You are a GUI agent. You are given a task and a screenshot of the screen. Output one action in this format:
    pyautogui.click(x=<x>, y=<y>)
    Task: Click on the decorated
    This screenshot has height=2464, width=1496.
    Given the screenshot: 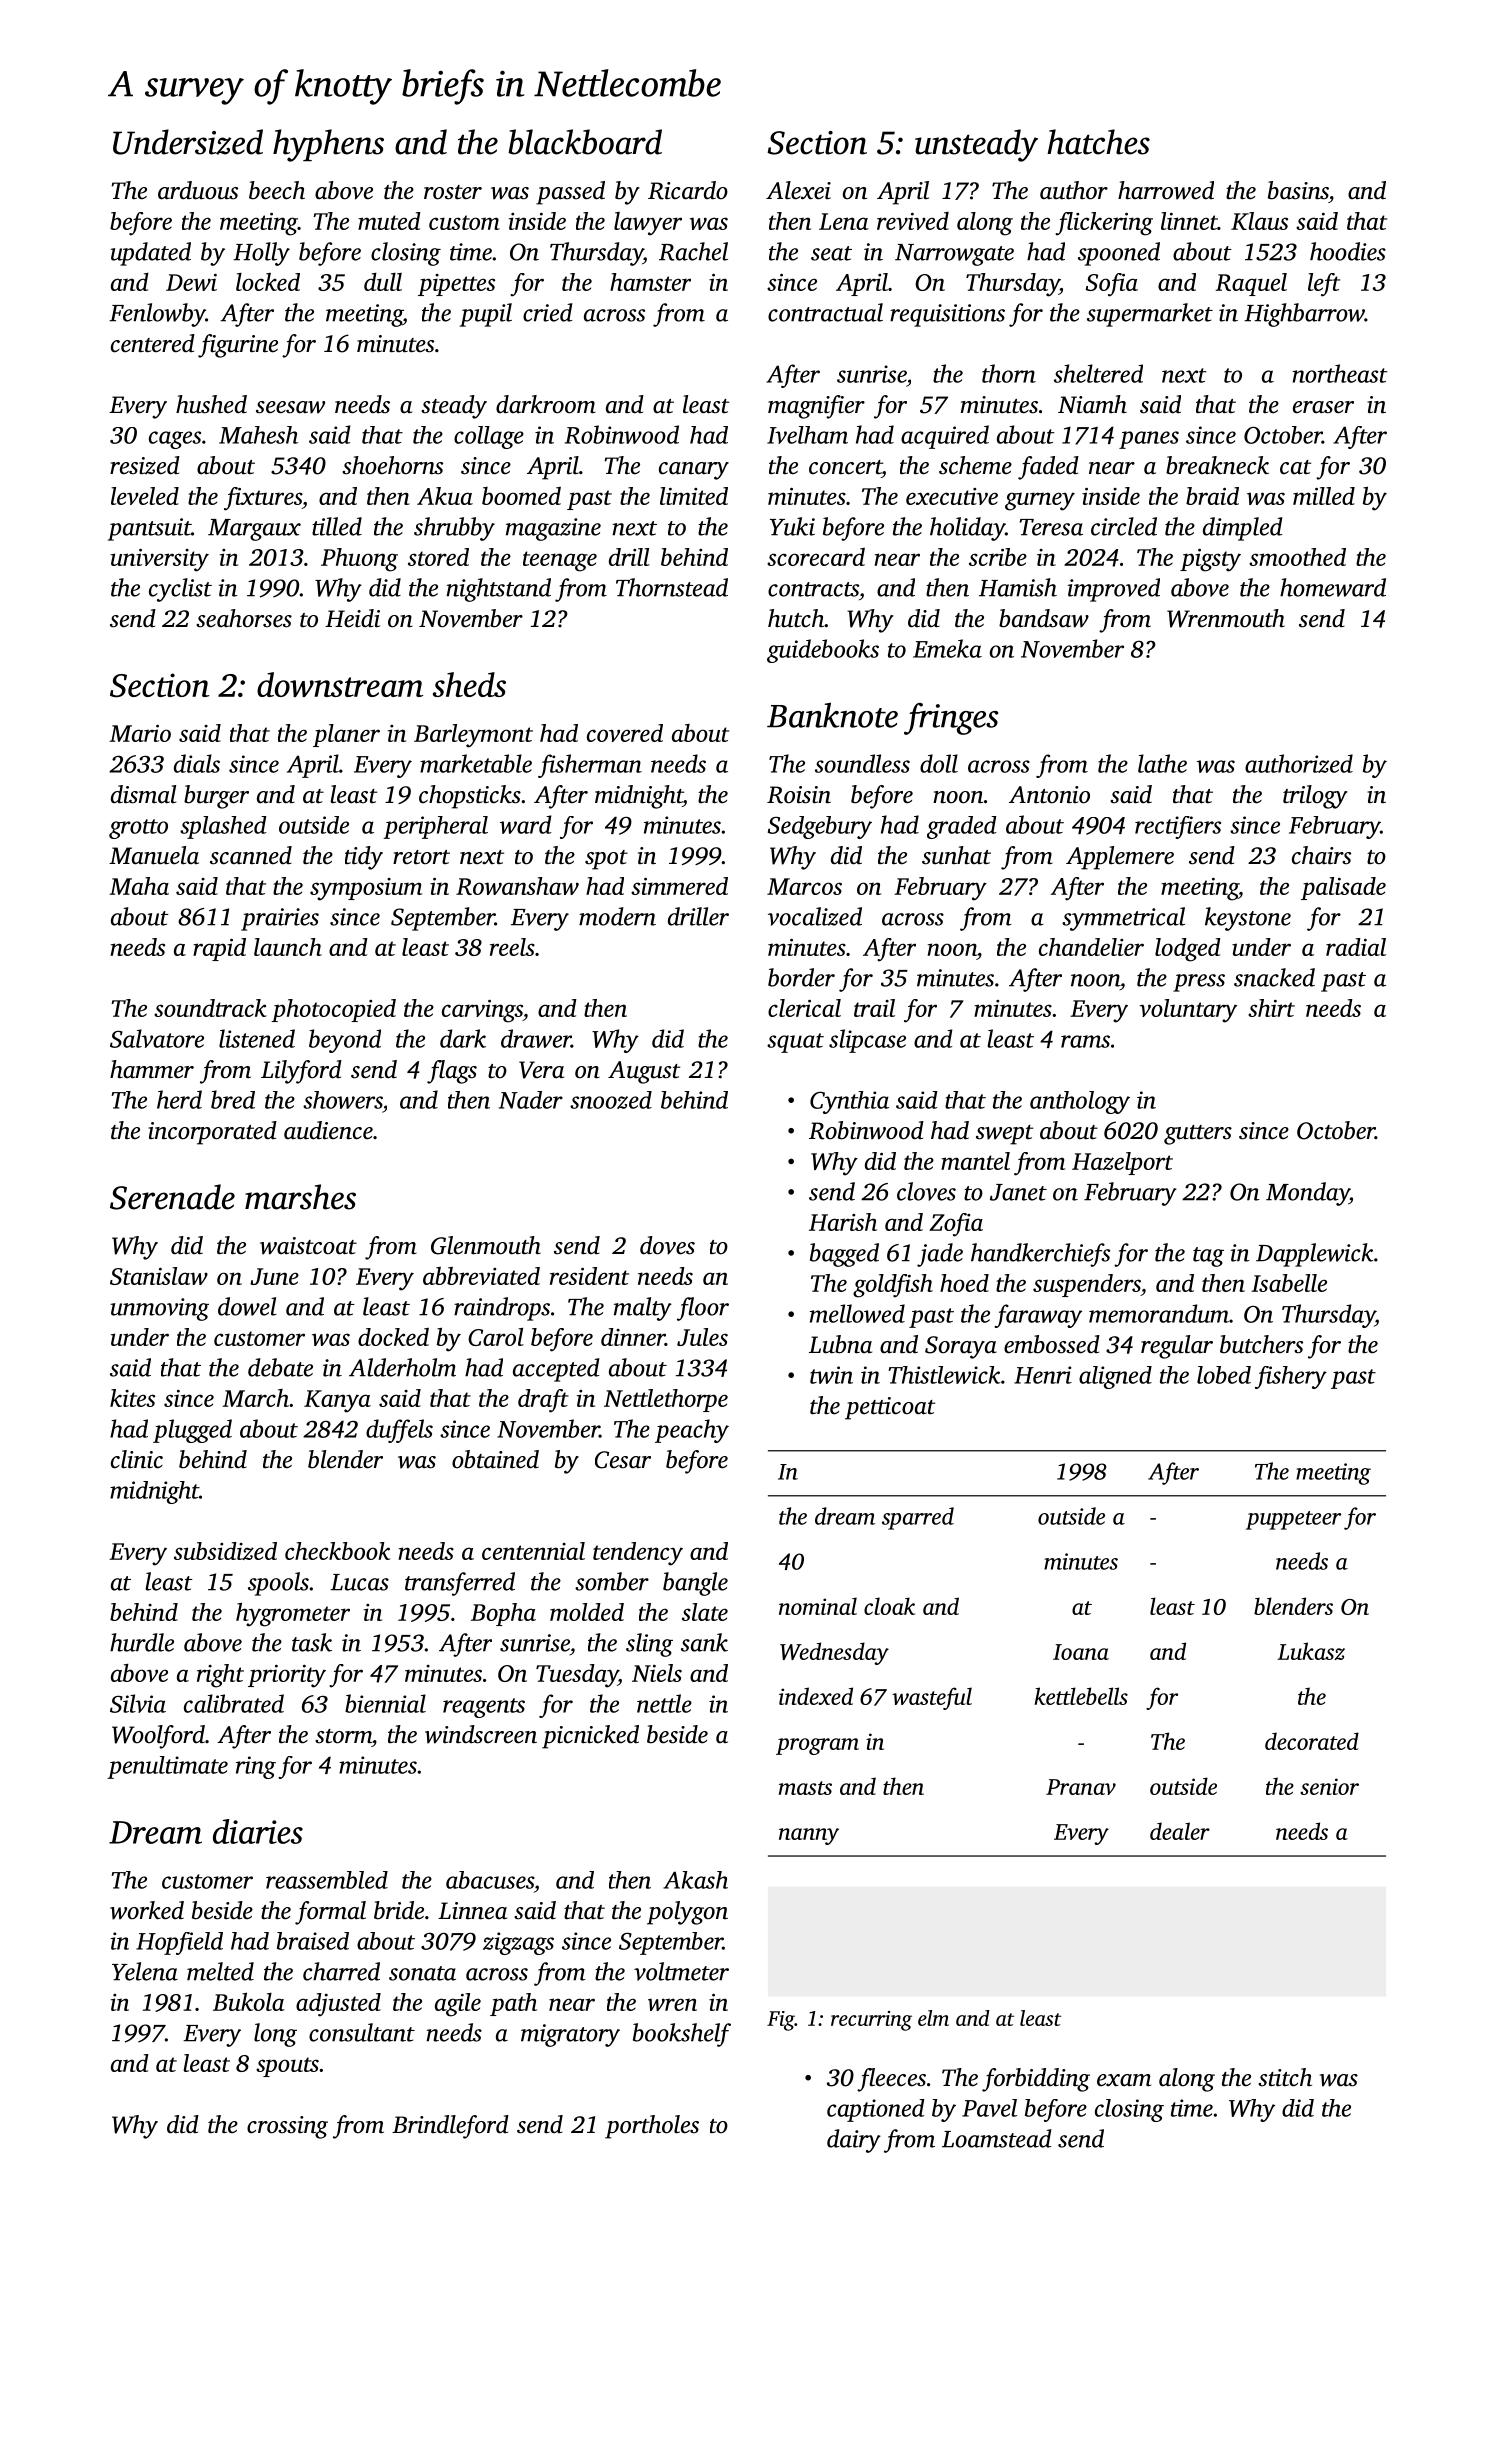 What is the action you would take?
    pyautogui.click(x=1312, y=1741)
